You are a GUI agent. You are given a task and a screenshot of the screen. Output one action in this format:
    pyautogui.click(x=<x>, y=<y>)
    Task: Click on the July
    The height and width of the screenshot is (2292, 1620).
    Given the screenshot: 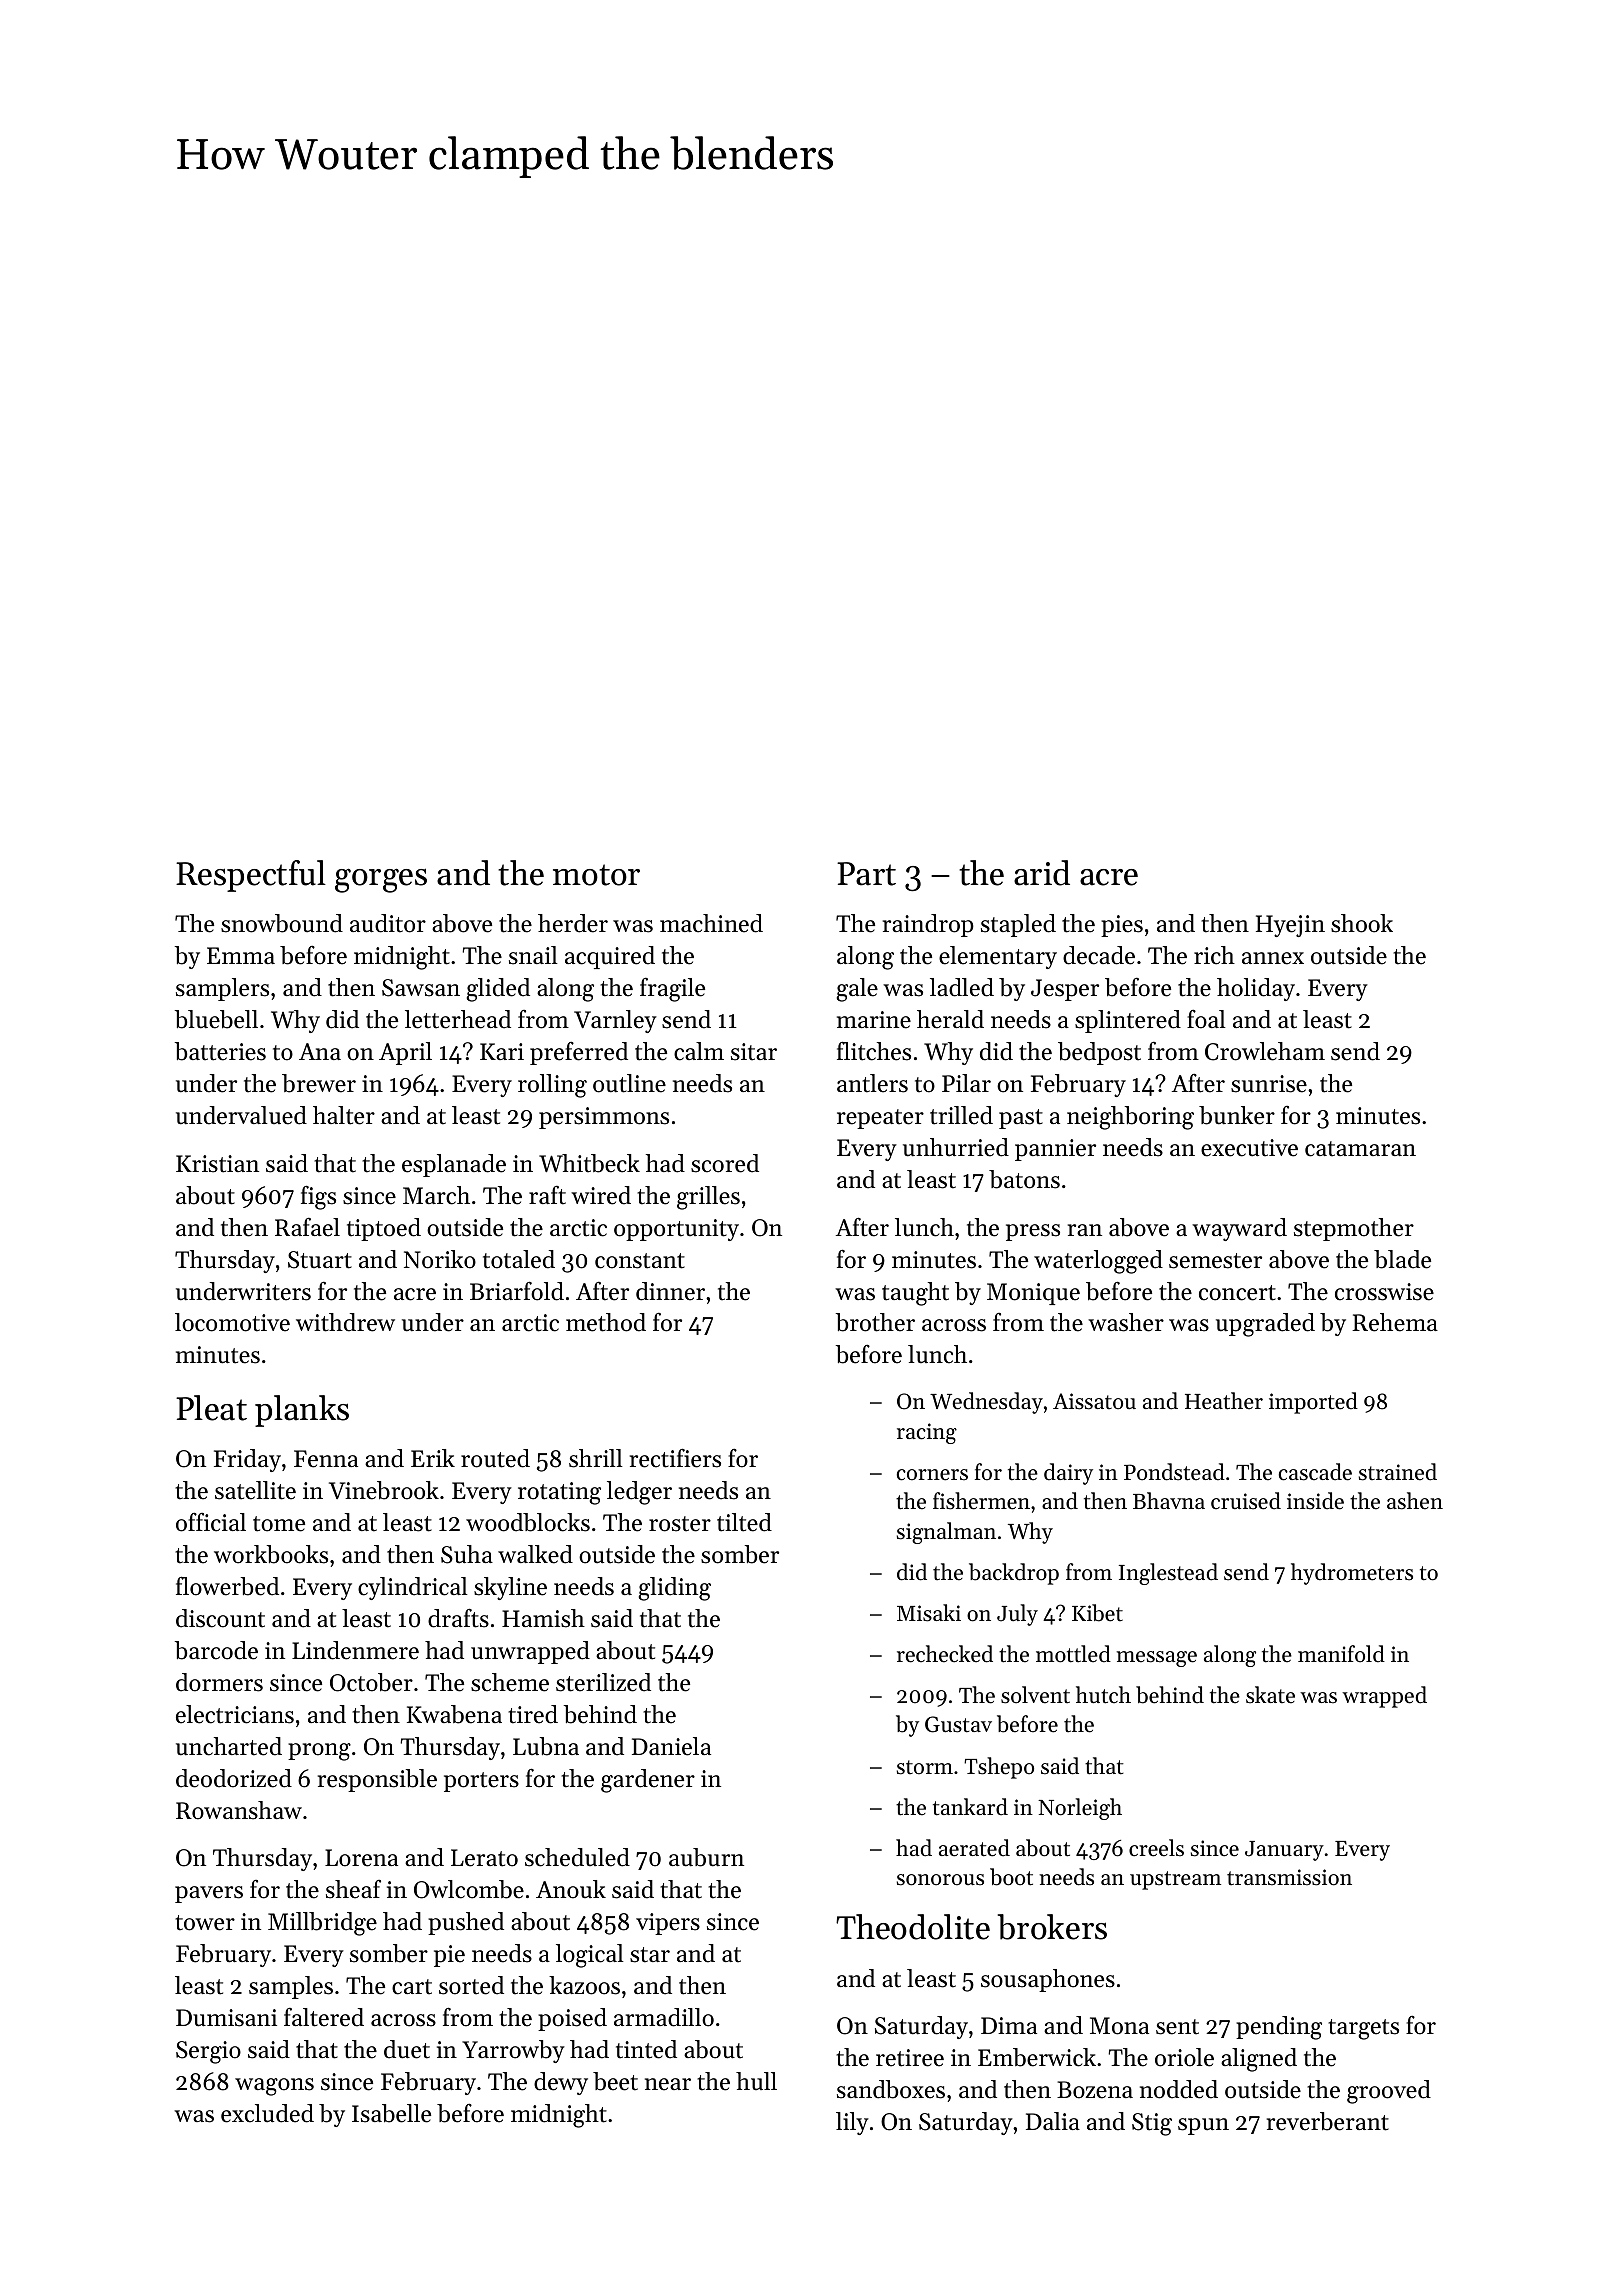 What is the action you would take?
    pyautogui.click(x=1017, y=1615)
